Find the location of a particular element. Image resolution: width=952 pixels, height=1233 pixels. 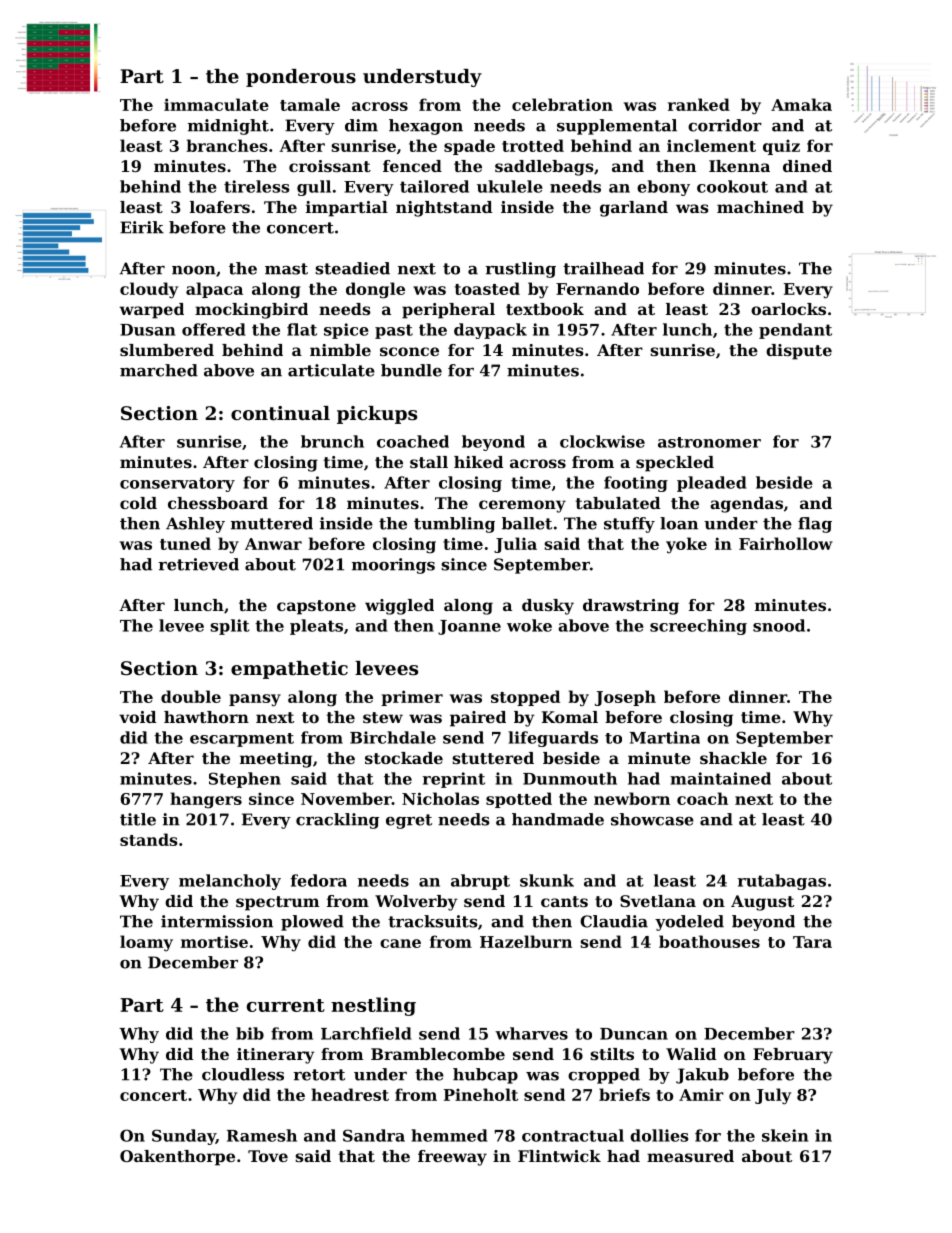

maintained is located at coordinates (720, 778).
